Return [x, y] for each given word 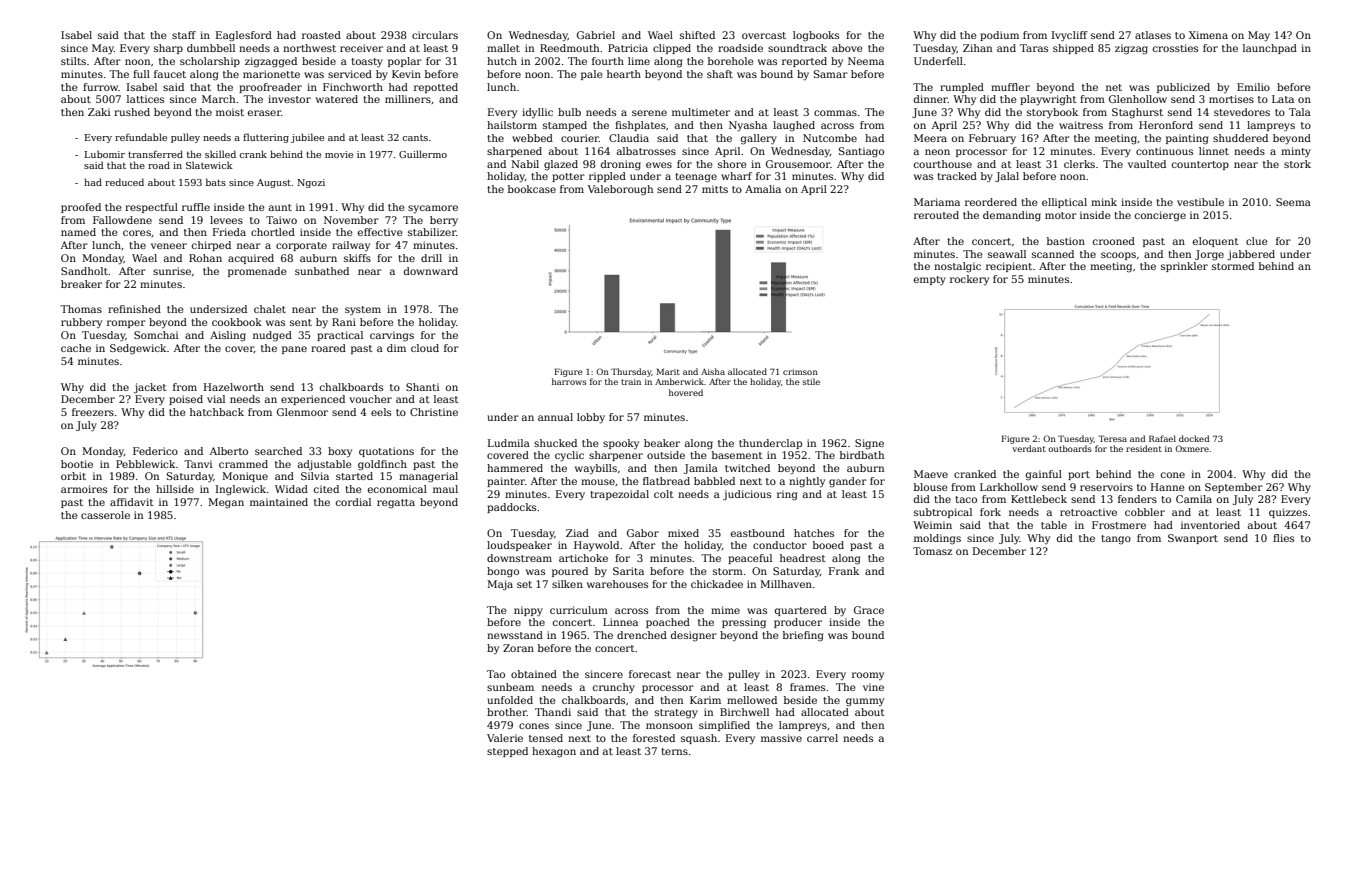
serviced [350, 74]
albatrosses [646, 151]
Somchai [156, 335]
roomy [868, 676]
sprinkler [1184, 267]
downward [431, 271]
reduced [124, 182]
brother [507, 712]
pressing [744, 623]
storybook [1052, 113]
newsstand [515, 635]
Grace [869, 610]
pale [592, 75]
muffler [1010, 87]
